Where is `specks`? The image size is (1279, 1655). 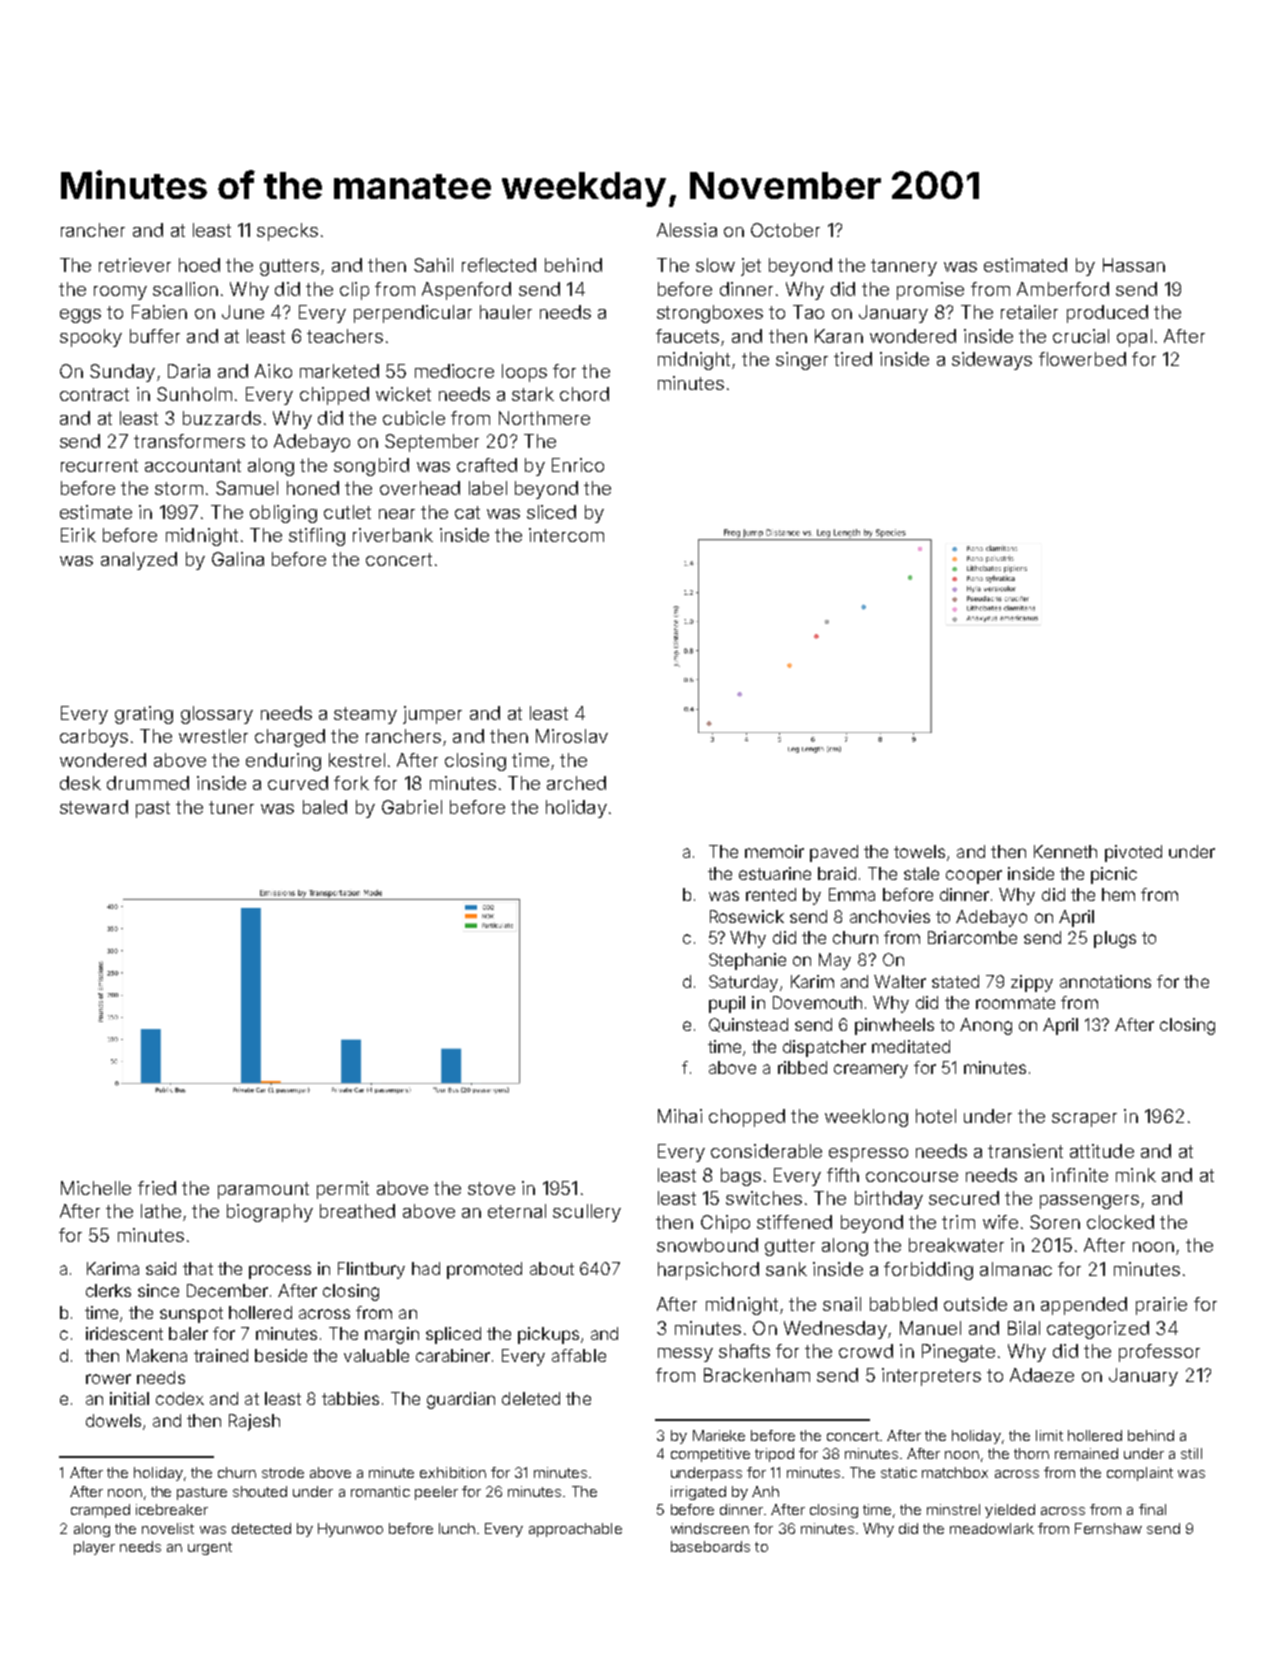 specks is located at coordinates (287, 232).
